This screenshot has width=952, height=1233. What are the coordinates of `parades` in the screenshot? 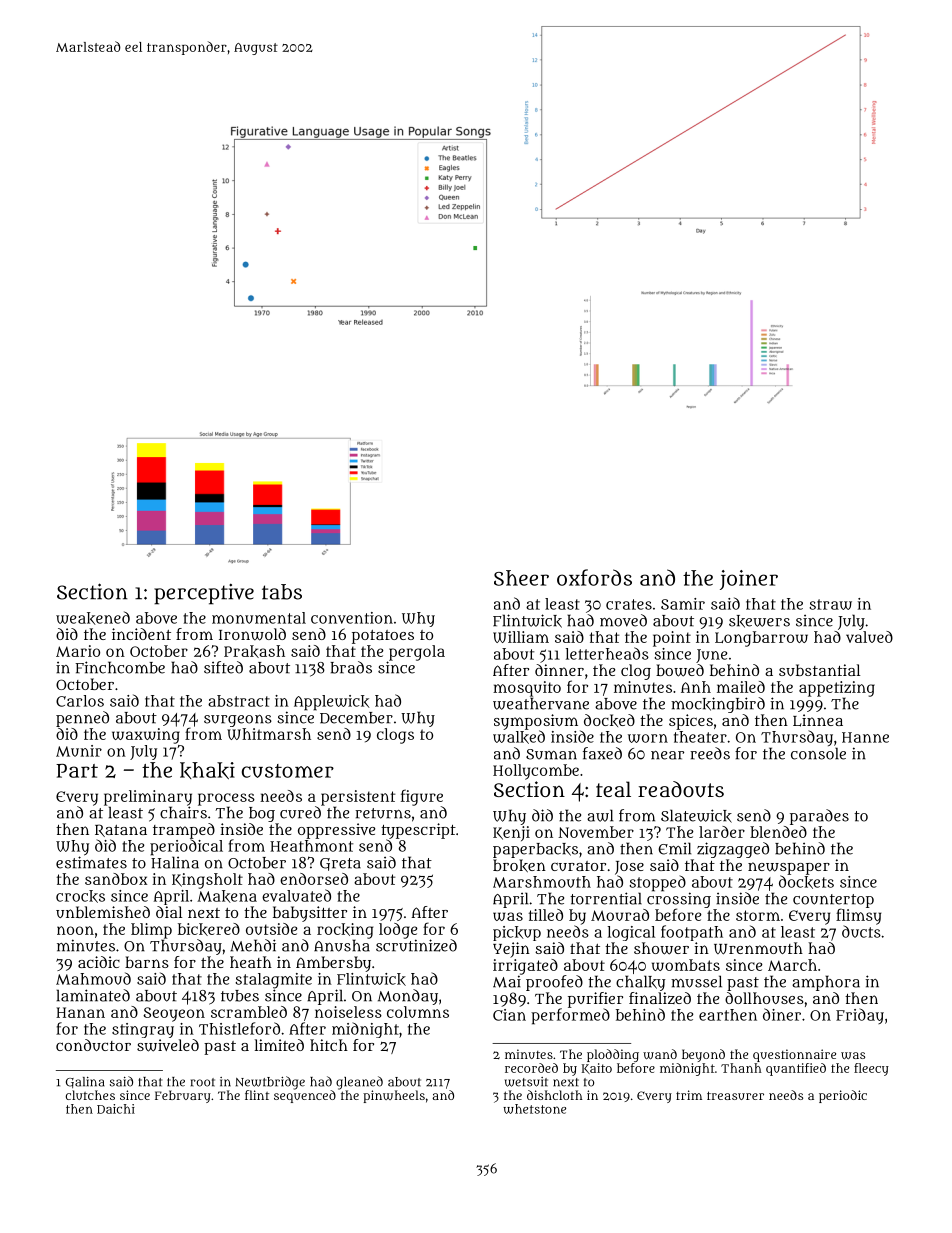 It's located at (819, 817).
